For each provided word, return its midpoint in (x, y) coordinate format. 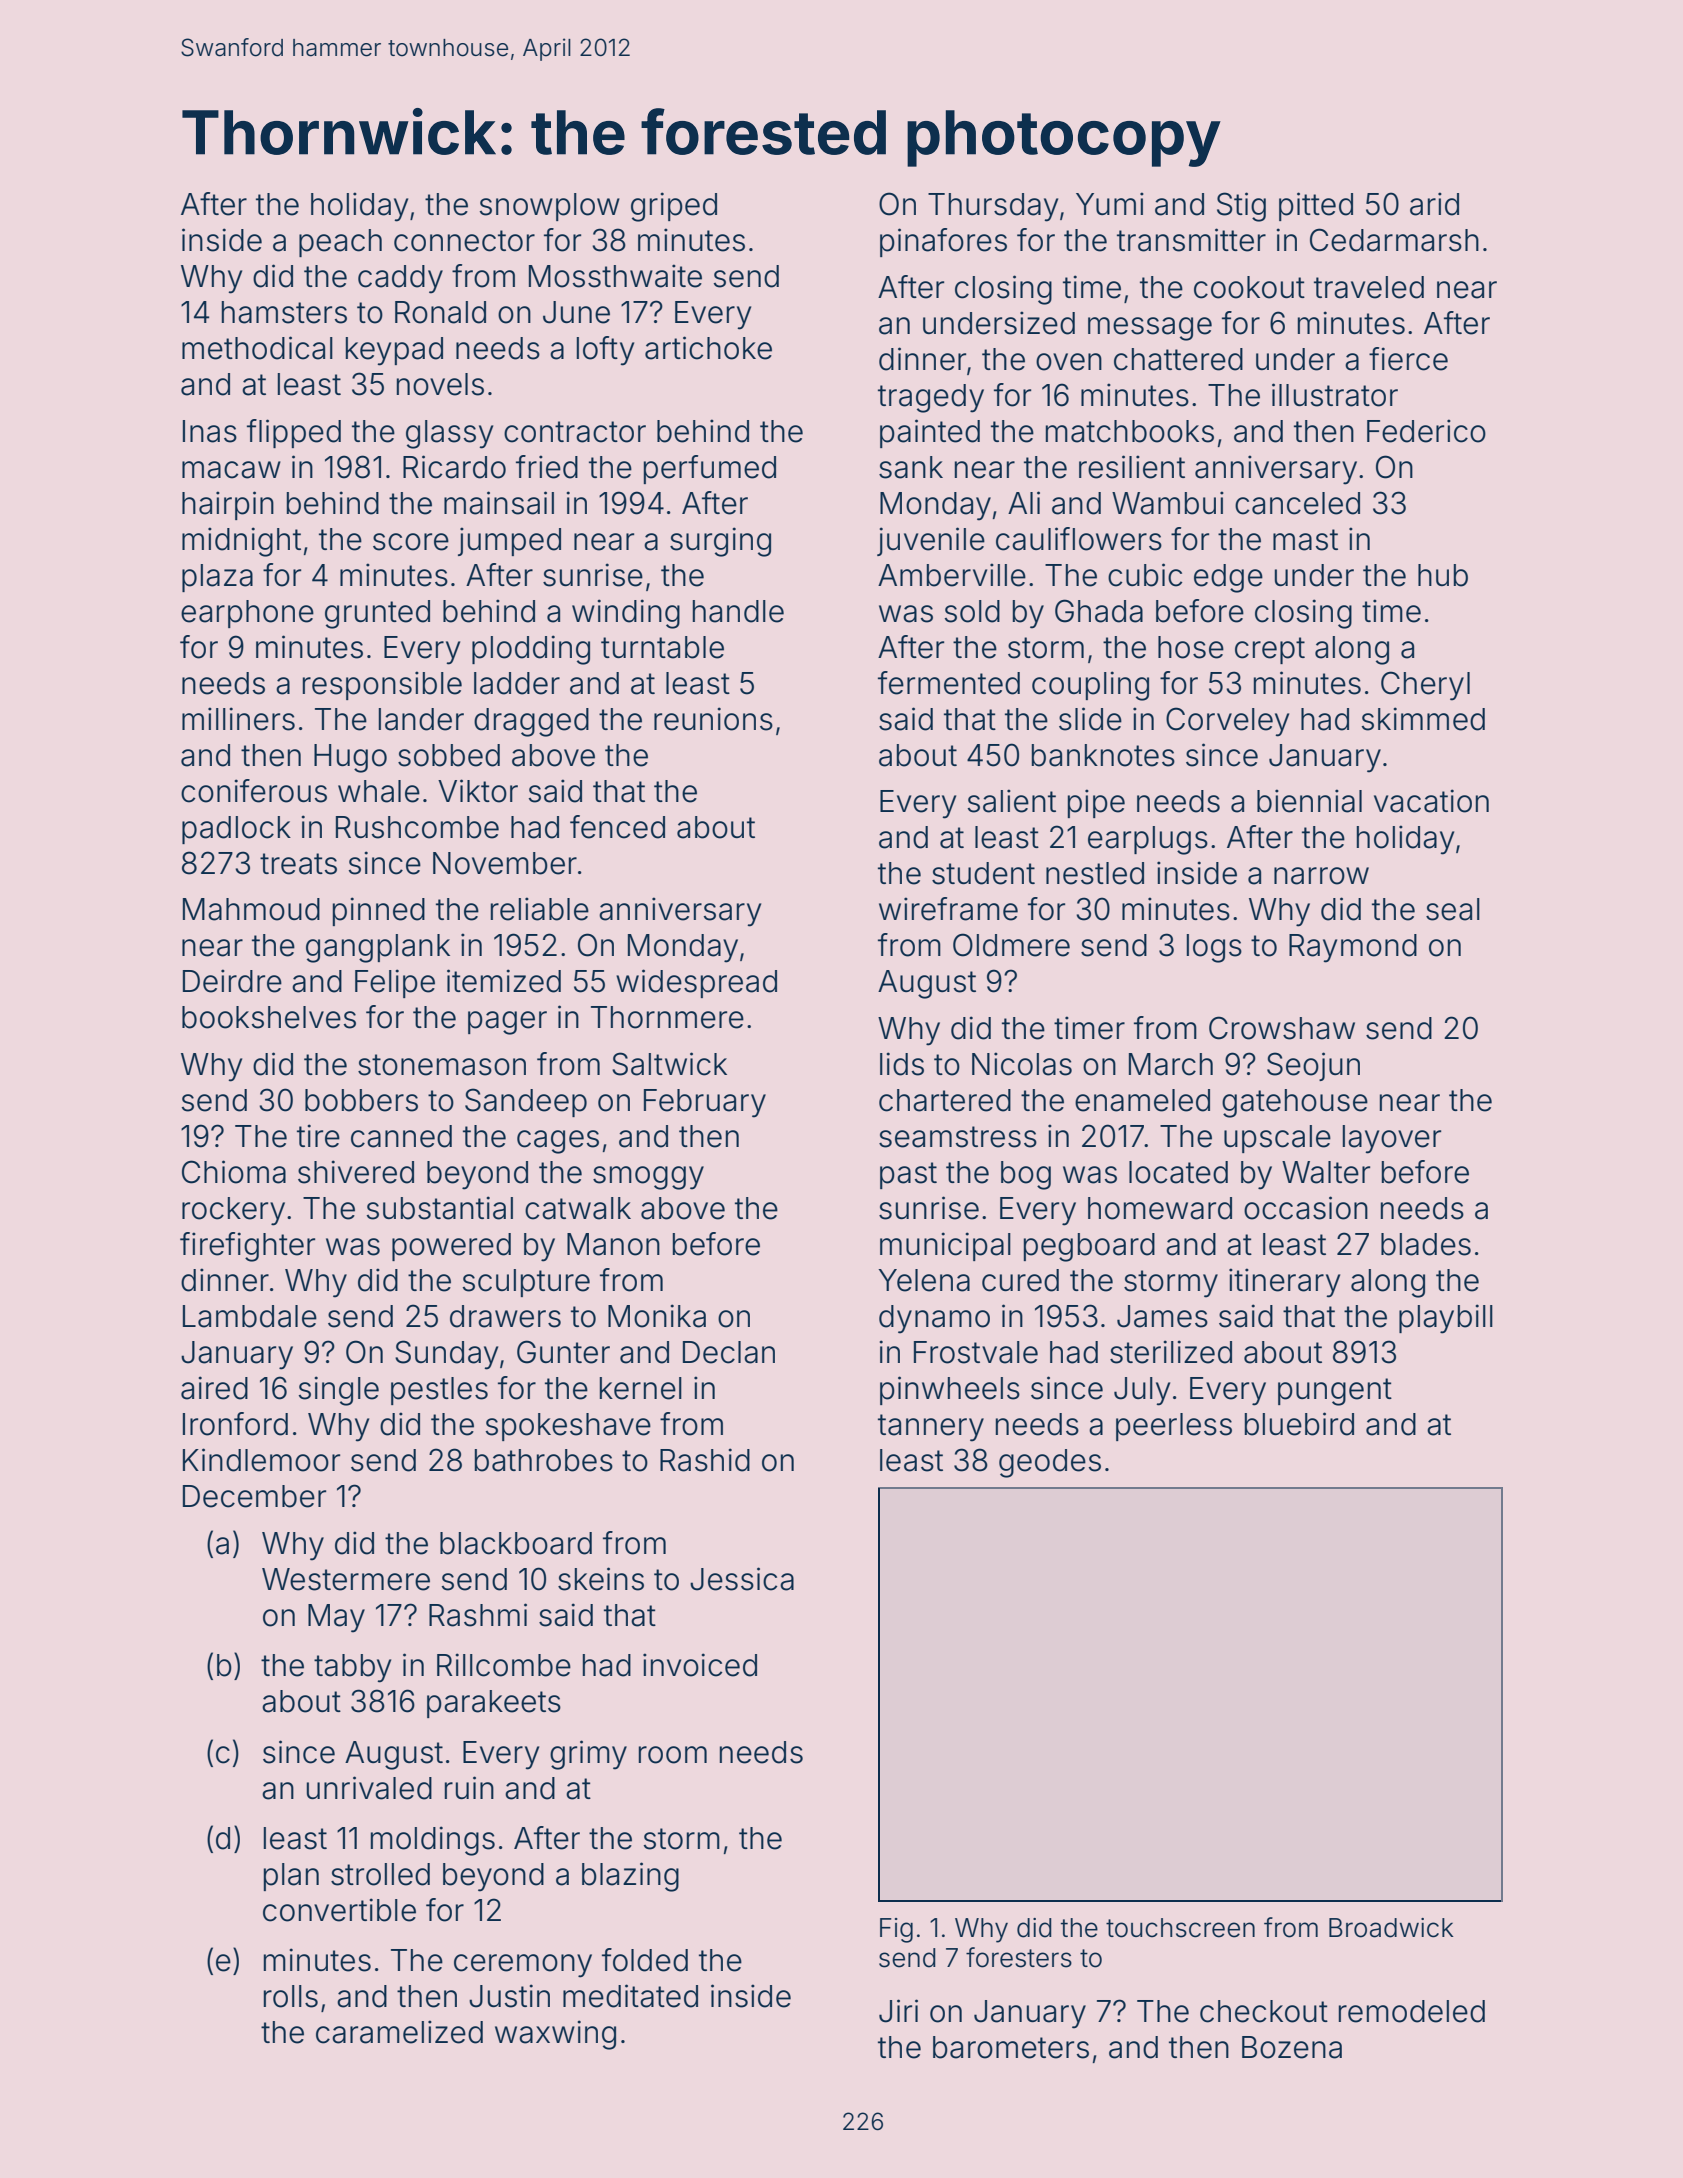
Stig (1241, 207)
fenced (617, 827)
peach (340, 243)
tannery (931, 1428)
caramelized (399, 2032)
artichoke (708, 348)
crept (1270, 650)
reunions (713, 719)
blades (1426, 1244)
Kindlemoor (261, 1460)
